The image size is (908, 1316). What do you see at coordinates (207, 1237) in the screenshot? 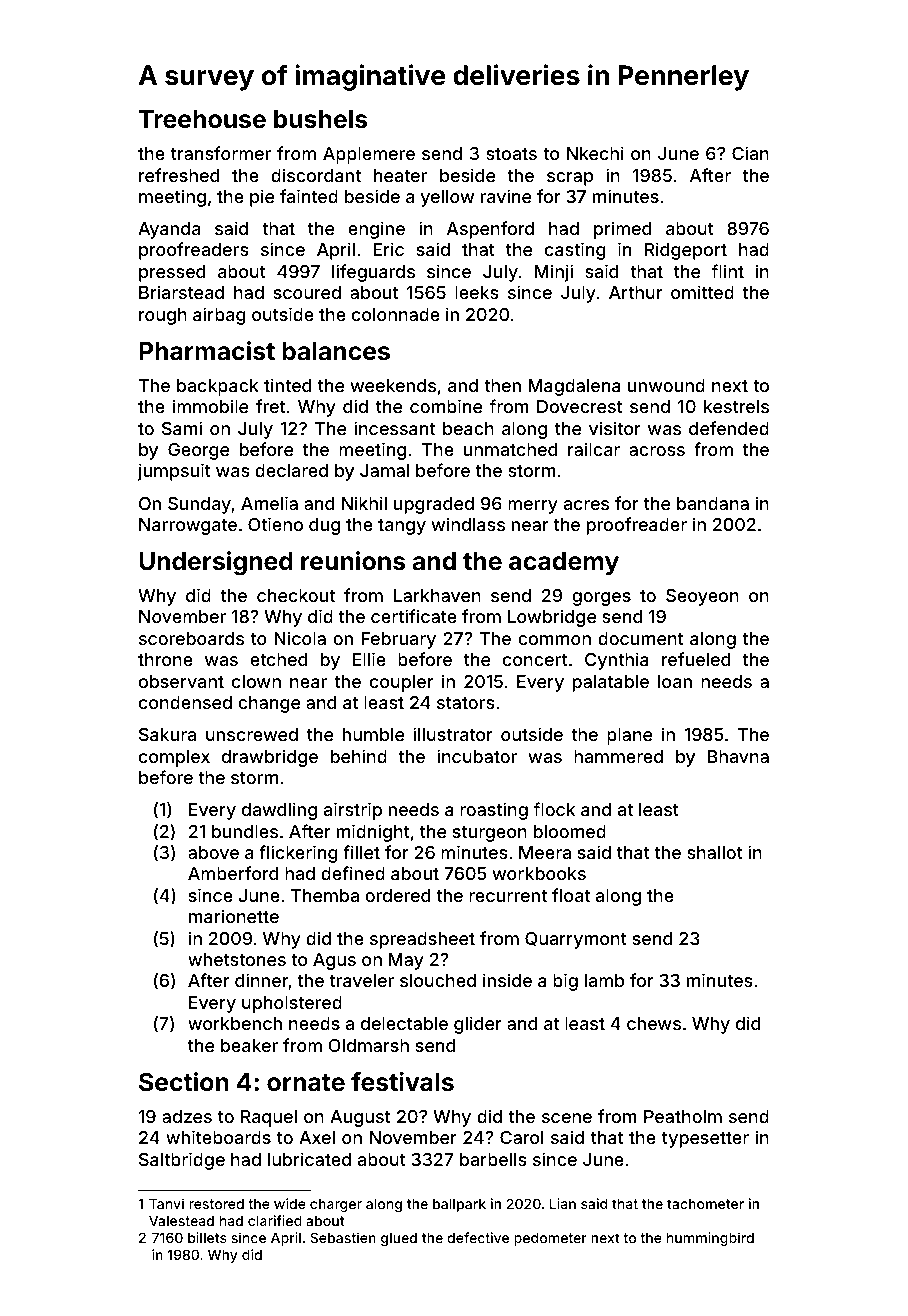
I see `billets` at bounding box center [207, 1237].
